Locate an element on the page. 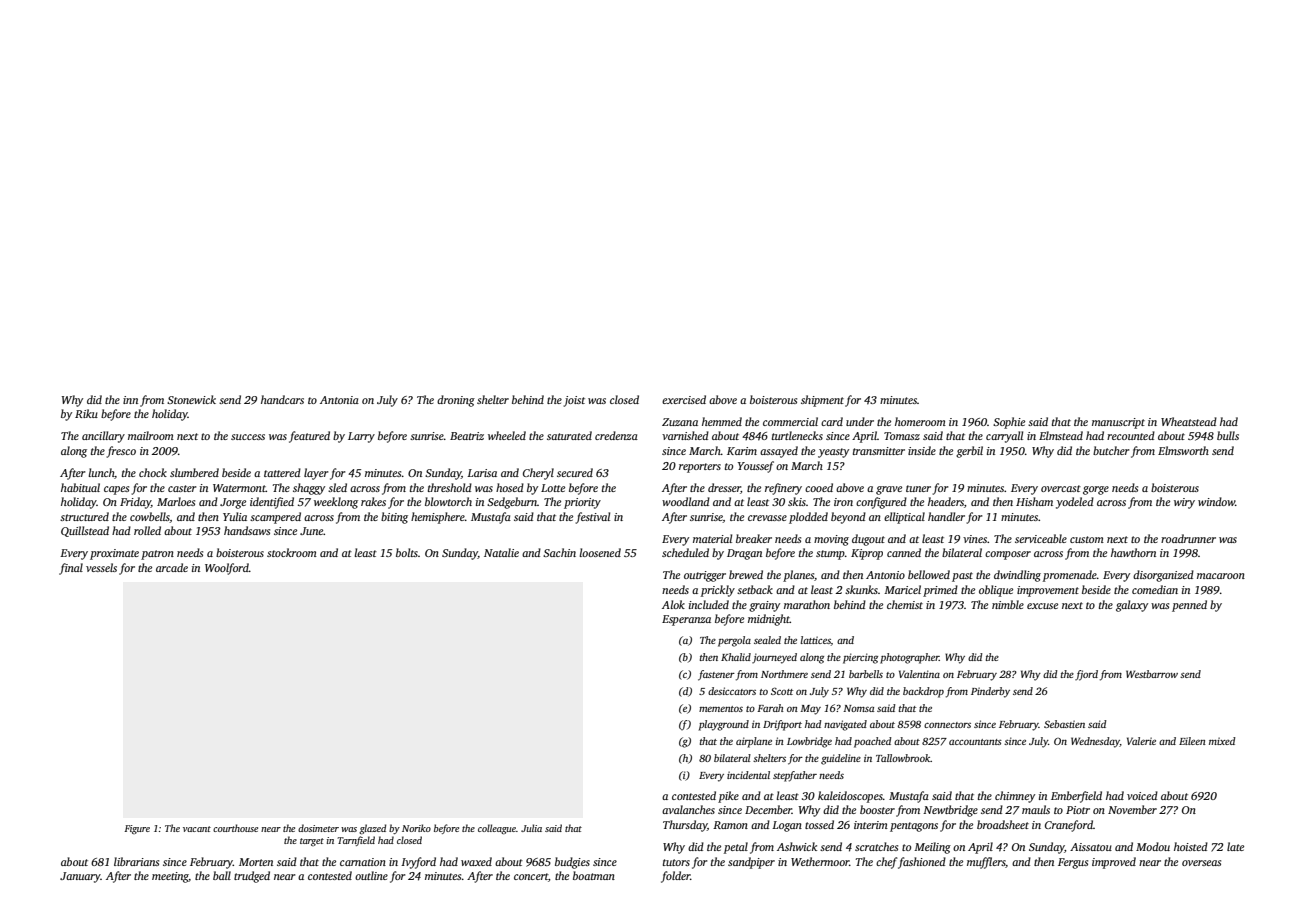  penned is located at coordinates (1189, 606).
